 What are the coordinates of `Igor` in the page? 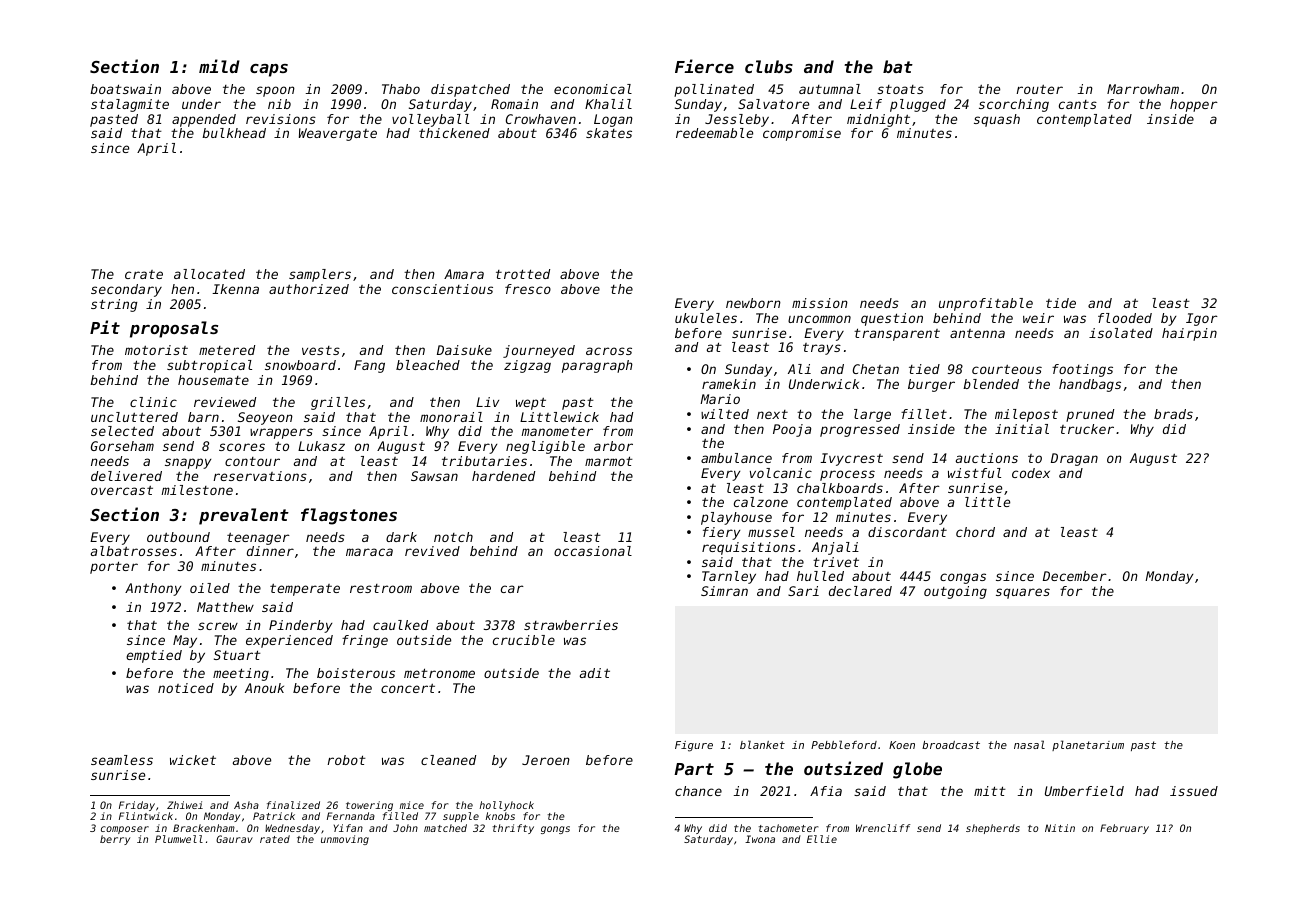 It's located at (1202, 319).
